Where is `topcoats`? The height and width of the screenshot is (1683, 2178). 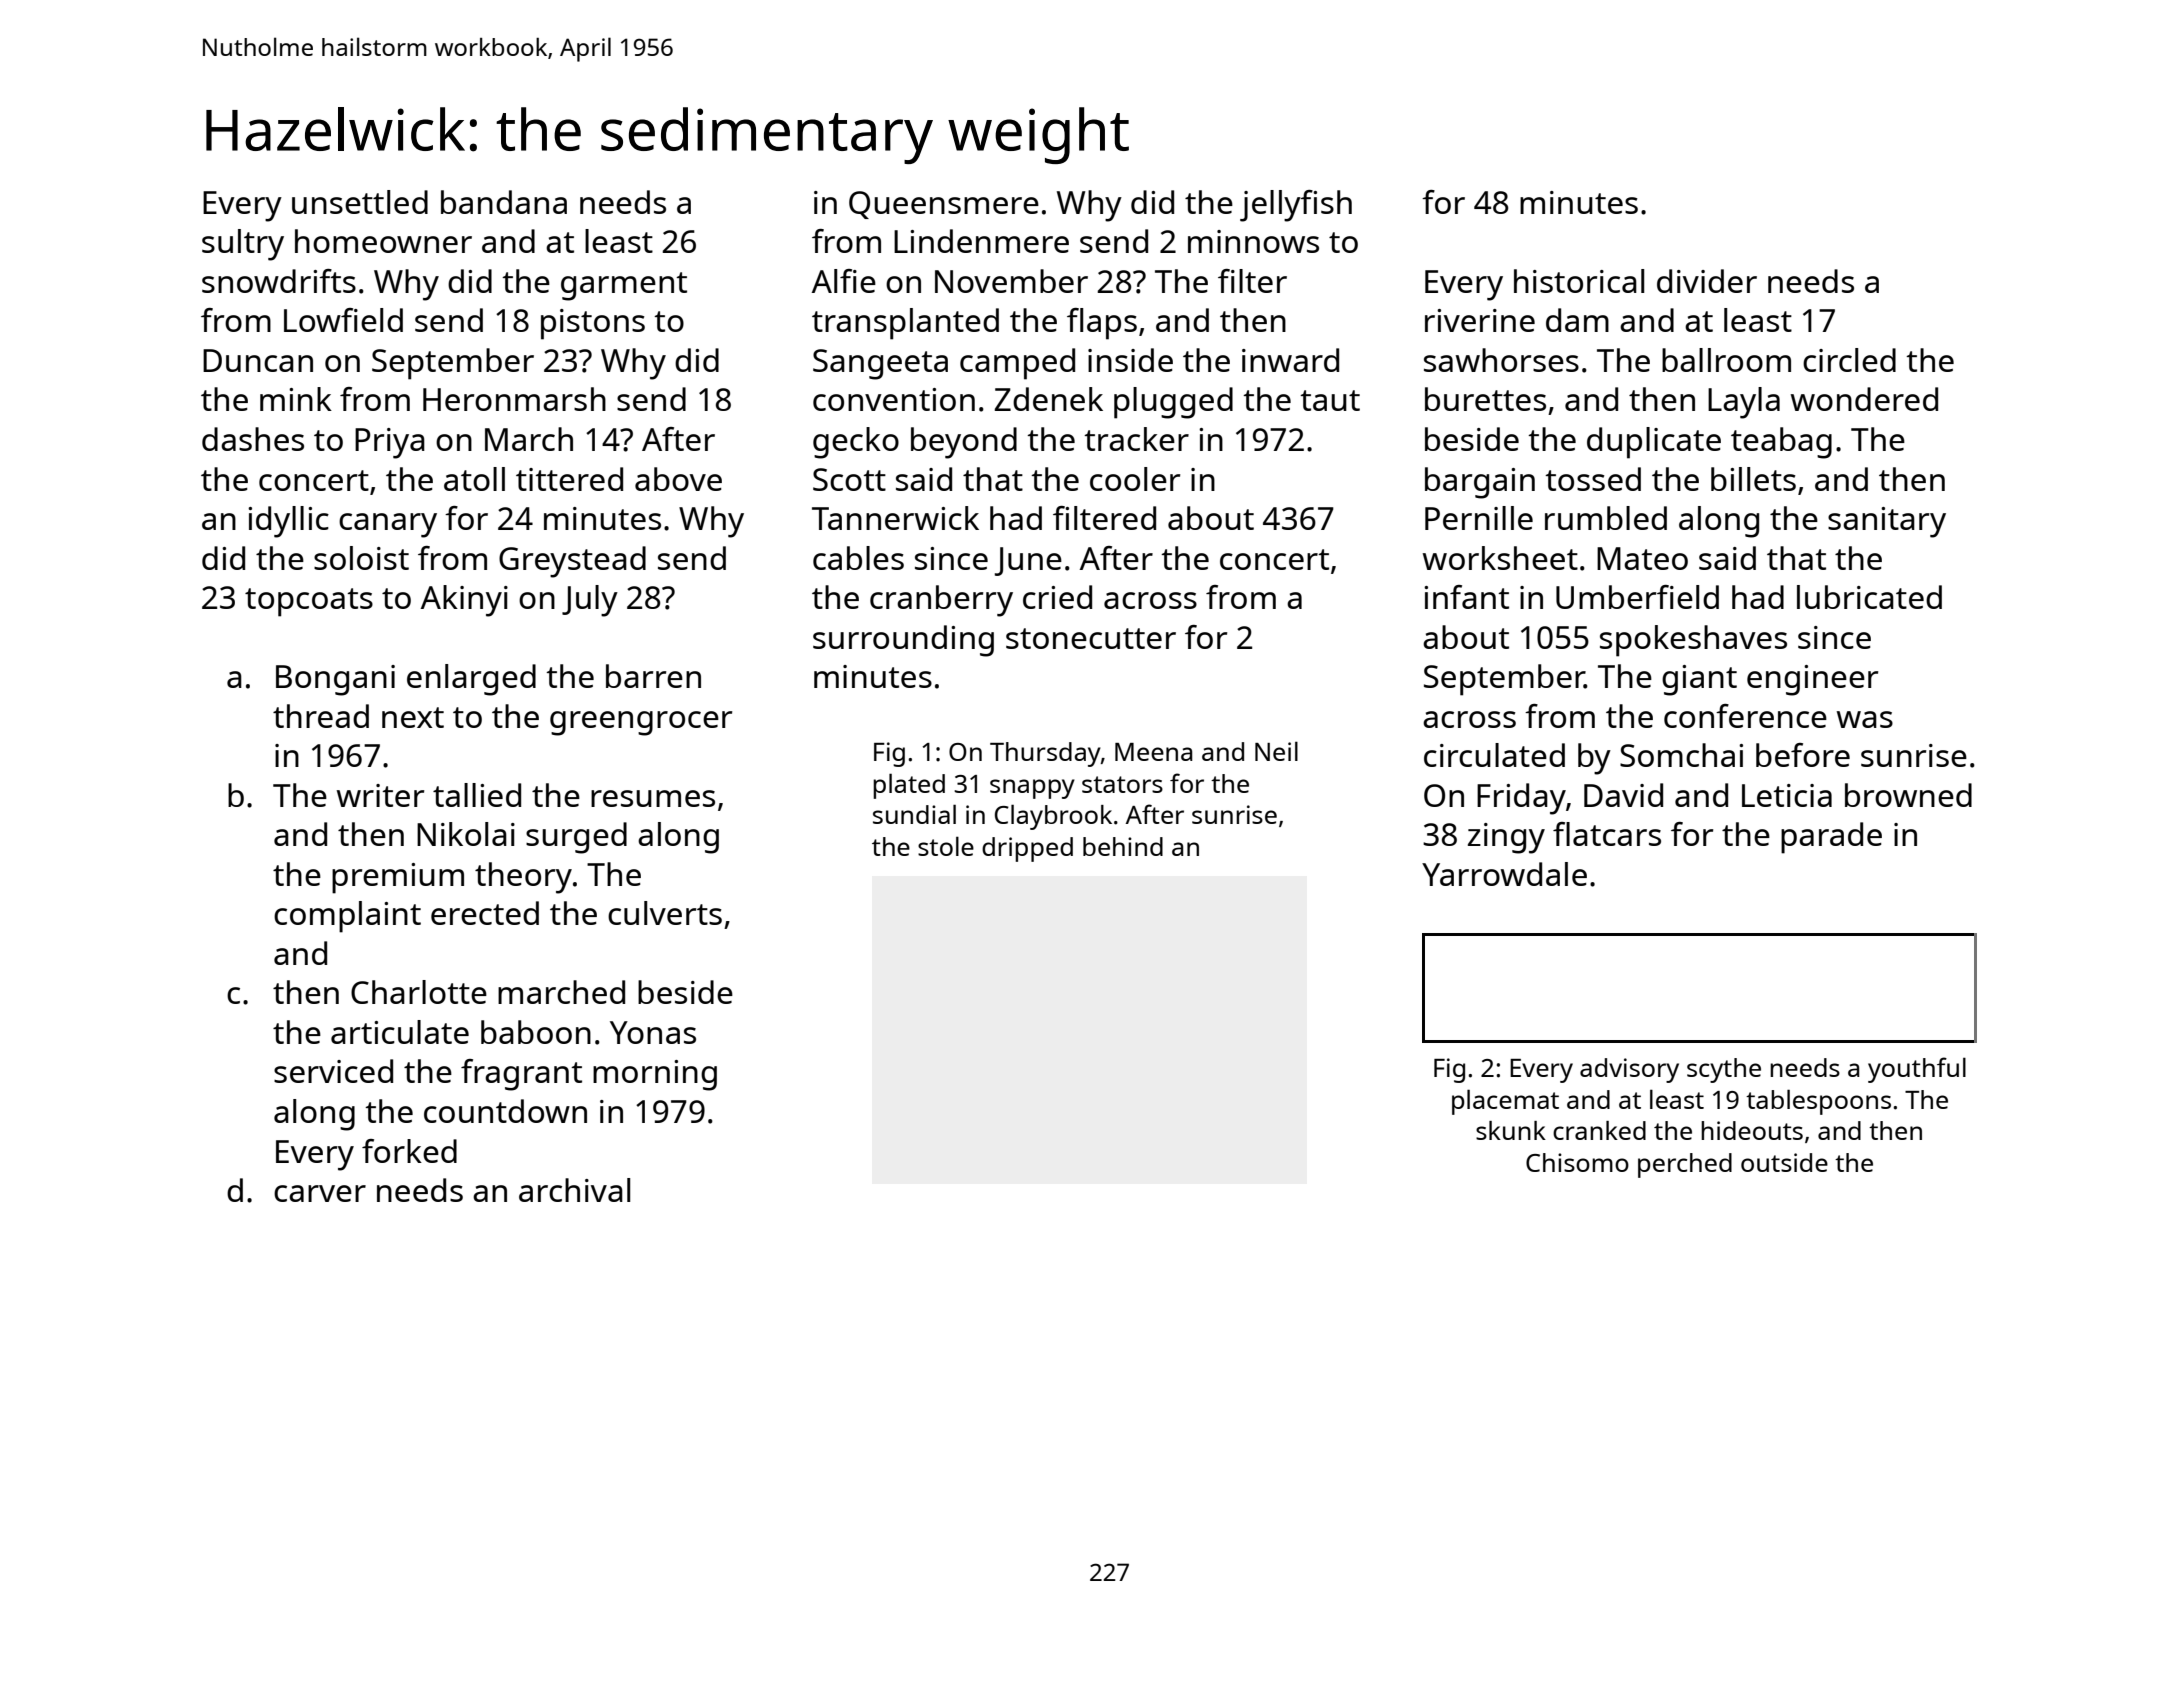
topcoats is located at coordinates (309, 602).
